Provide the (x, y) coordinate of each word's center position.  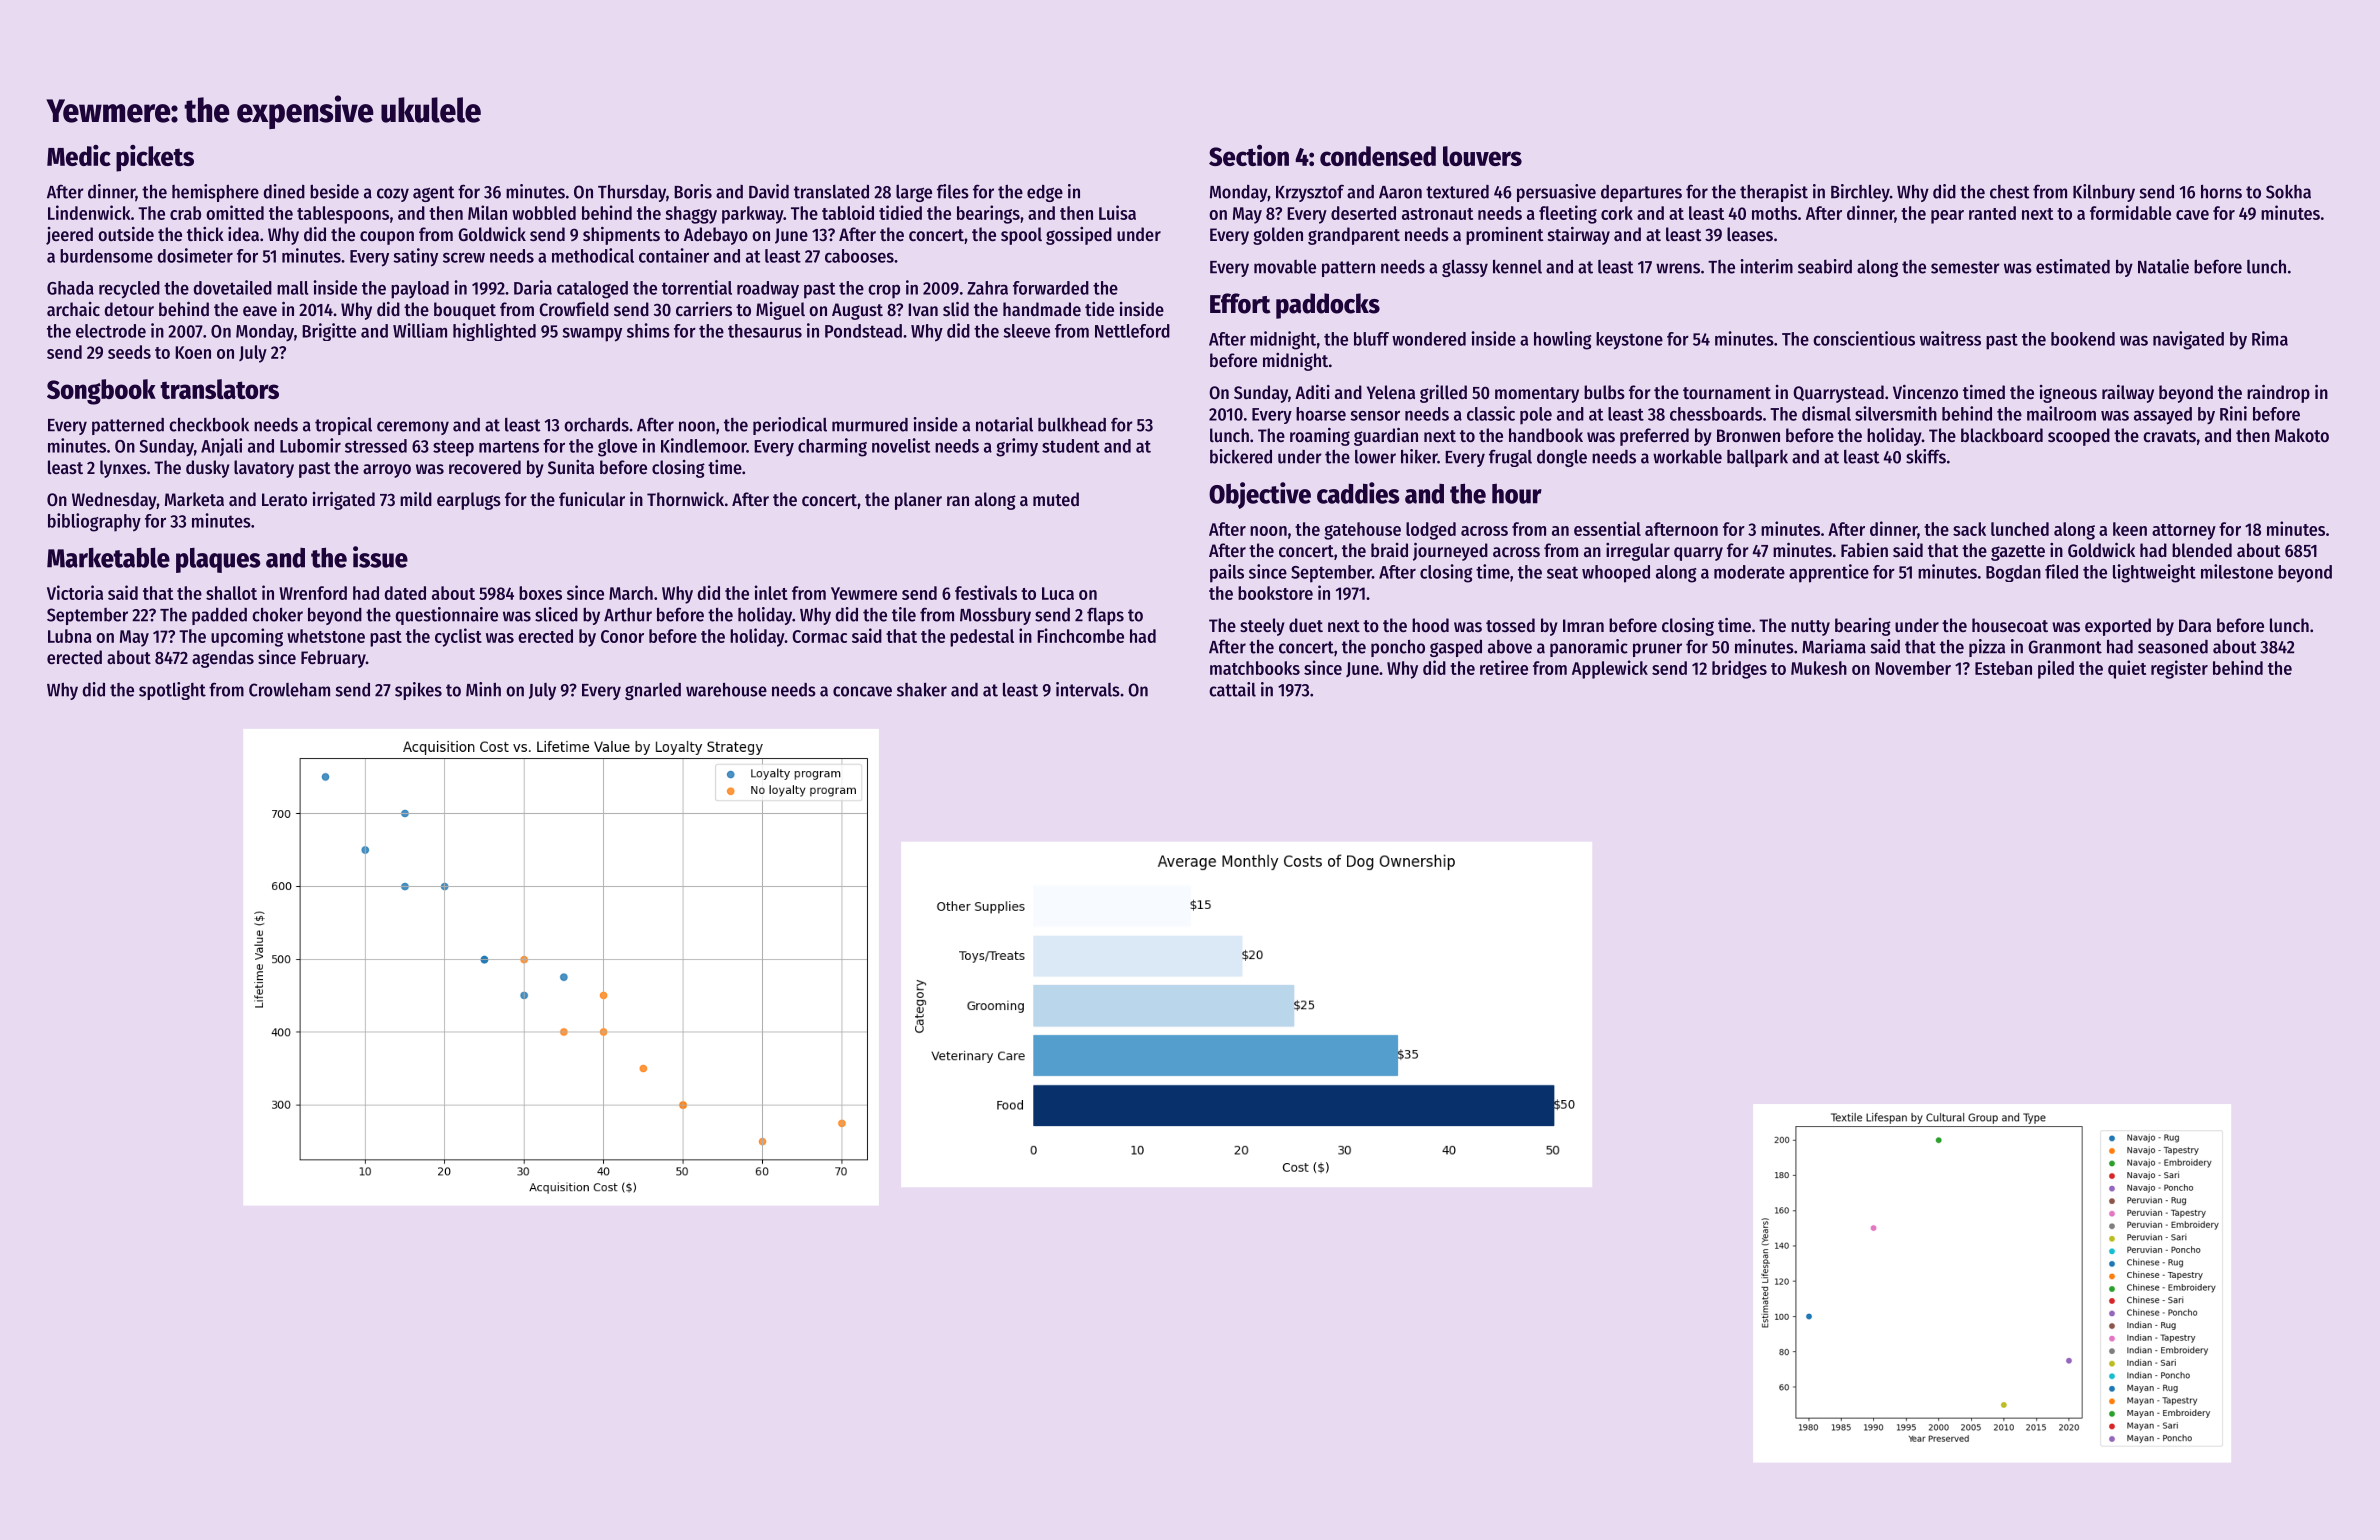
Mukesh (1819, 668)
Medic (79, 155)
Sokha (2288, 192)
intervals (1088, 689)
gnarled (653, 691)
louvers (1482, 156)
